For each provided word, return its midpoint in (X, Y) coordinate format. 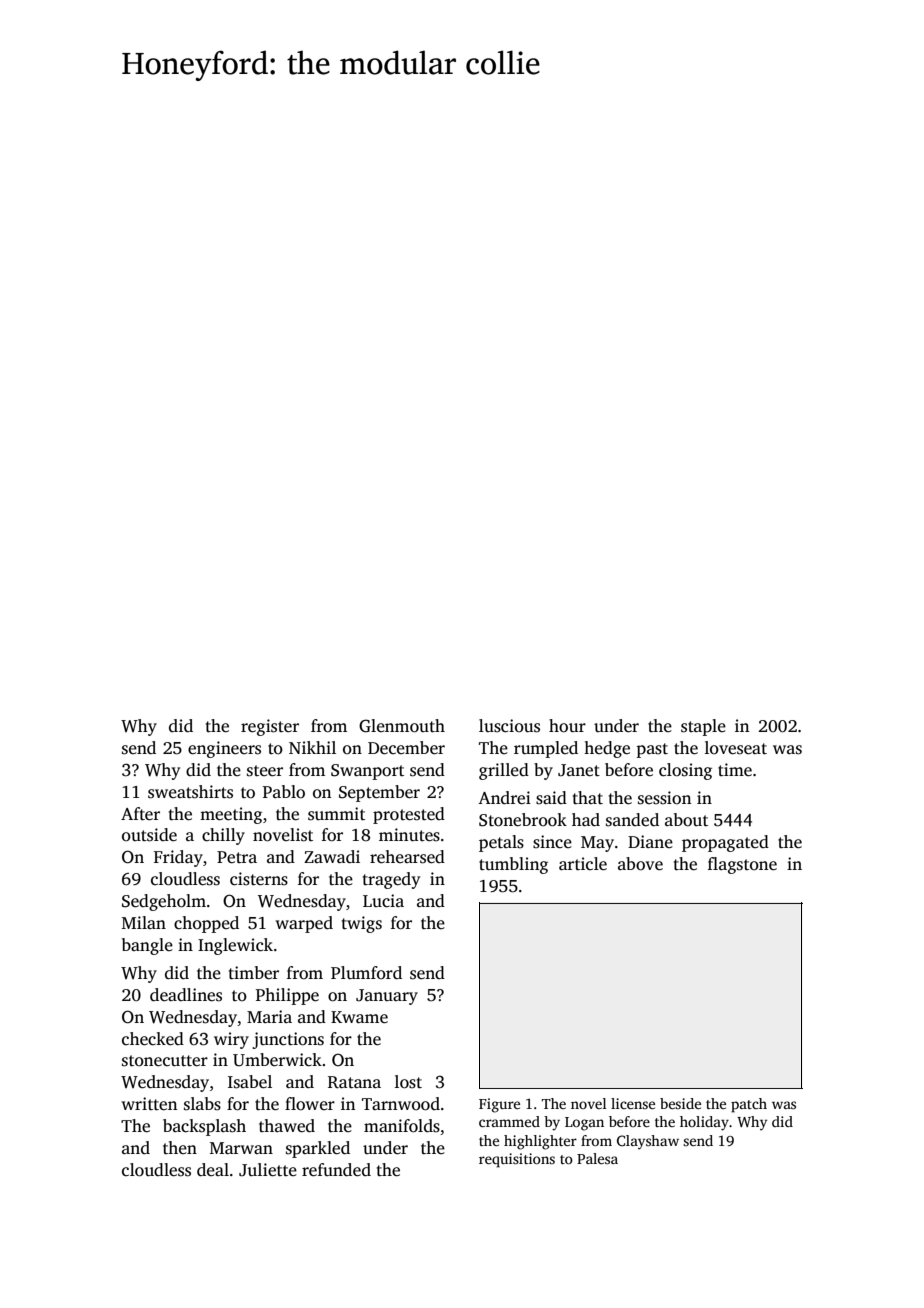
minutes (409, 835)
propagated (725, 843)
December (406, 748)
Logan (584, 1124)
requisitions (517, 1160)
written (149, 1104)
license (633, 1103)
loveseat (736, 748)
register (270, 727)
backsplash (204, 1127)
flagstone (742, 865)
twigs (362, 924)
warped (304, 924)
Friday (178, 858)
